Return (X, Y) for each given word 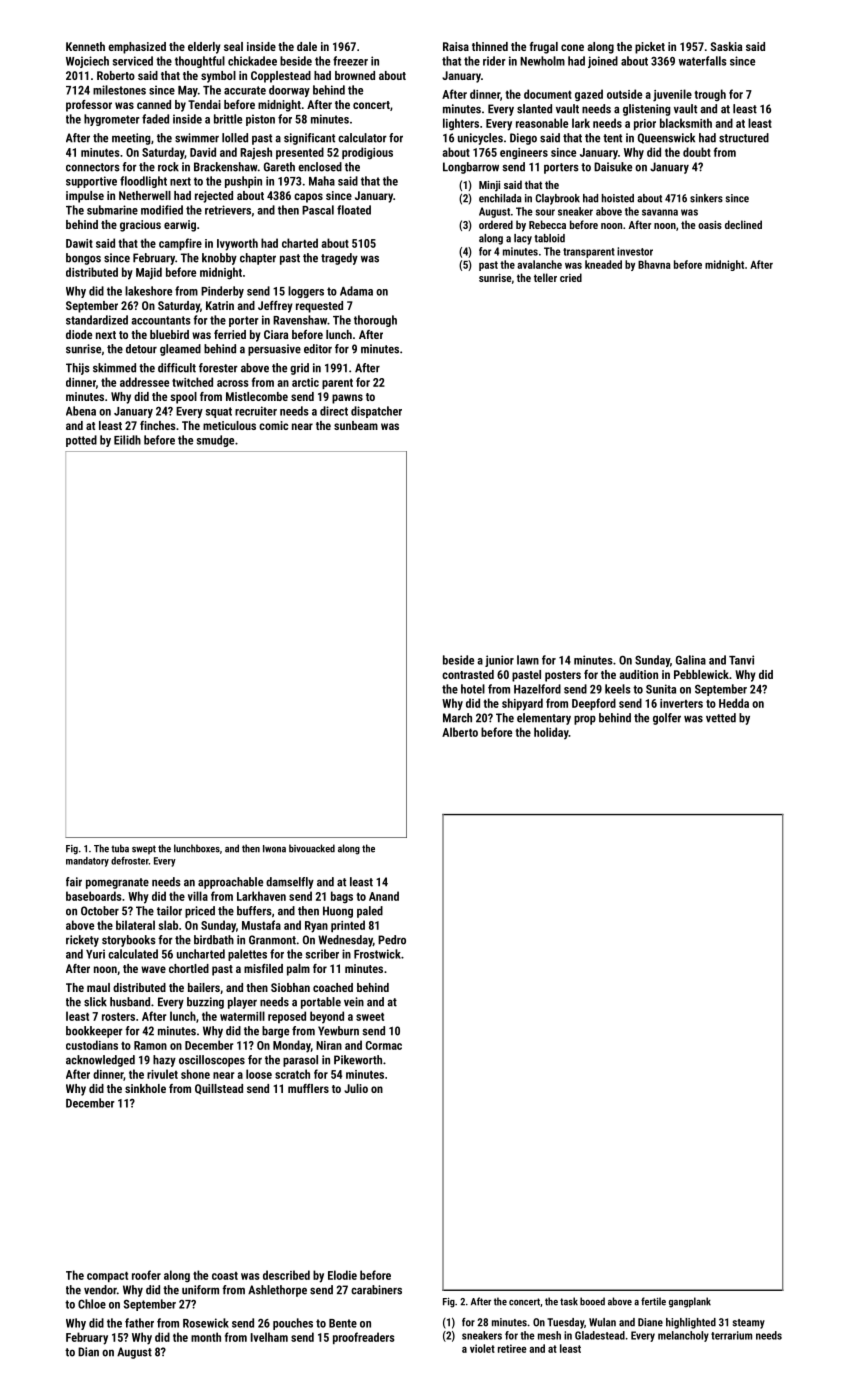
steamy (749, 1324)
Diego (523, 139)
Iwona (274, 849)
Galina (691, 660)
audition (638, 674)
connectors (93, 167)
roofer (146, 1275)
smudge (215, 441)
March (457, 718)
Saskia (726, 46)
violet (482, 1348)
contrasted (468, 674)
